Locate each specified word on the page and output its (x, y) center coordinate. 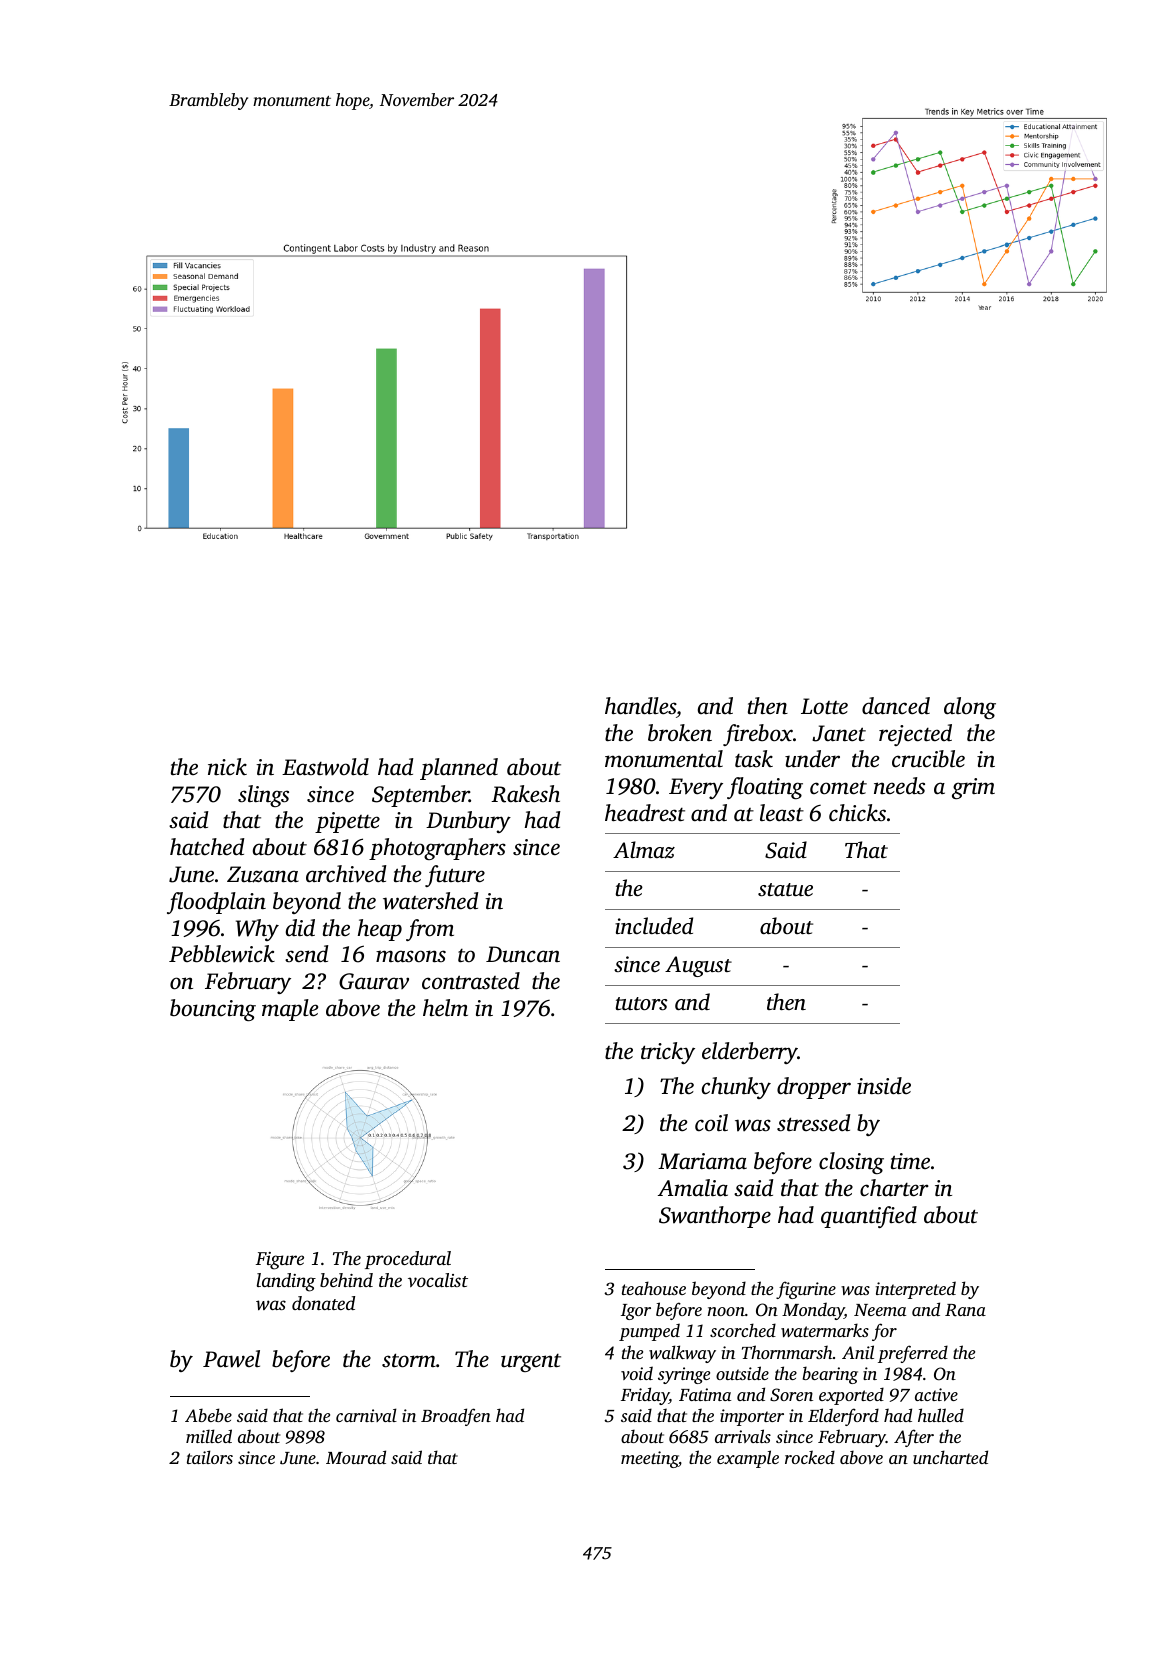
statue (785, 889)
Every (696, 788)
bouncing (213, 1010)
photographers (437, 849)
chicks (857, 813)
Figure (280, 1261)
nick (227, 767)
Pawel (231, 1359)
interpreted (916, 1290)
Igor (636, 1312)
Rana (965, 1310)
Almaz (644, 850)
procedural (408, 1260)
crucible (928, 759)
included (654, 925)
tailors (210, 1457)
